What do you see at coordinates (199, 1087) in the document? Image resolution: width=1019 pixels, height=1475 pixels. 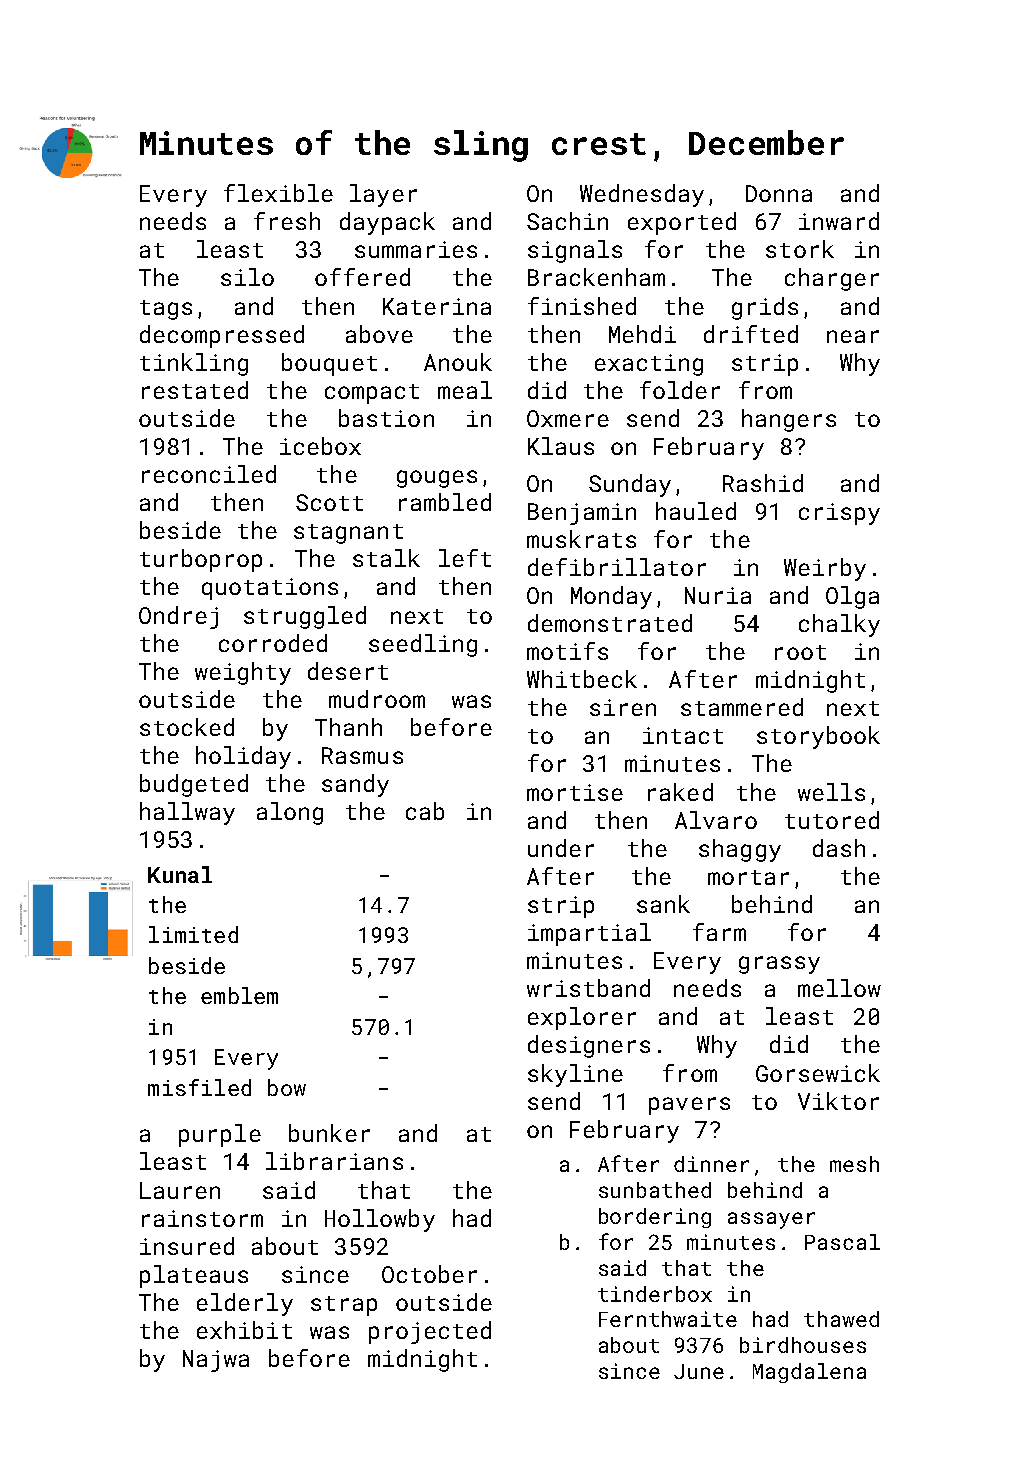 I see `misfiled` at bounding box center [199, 1087].
